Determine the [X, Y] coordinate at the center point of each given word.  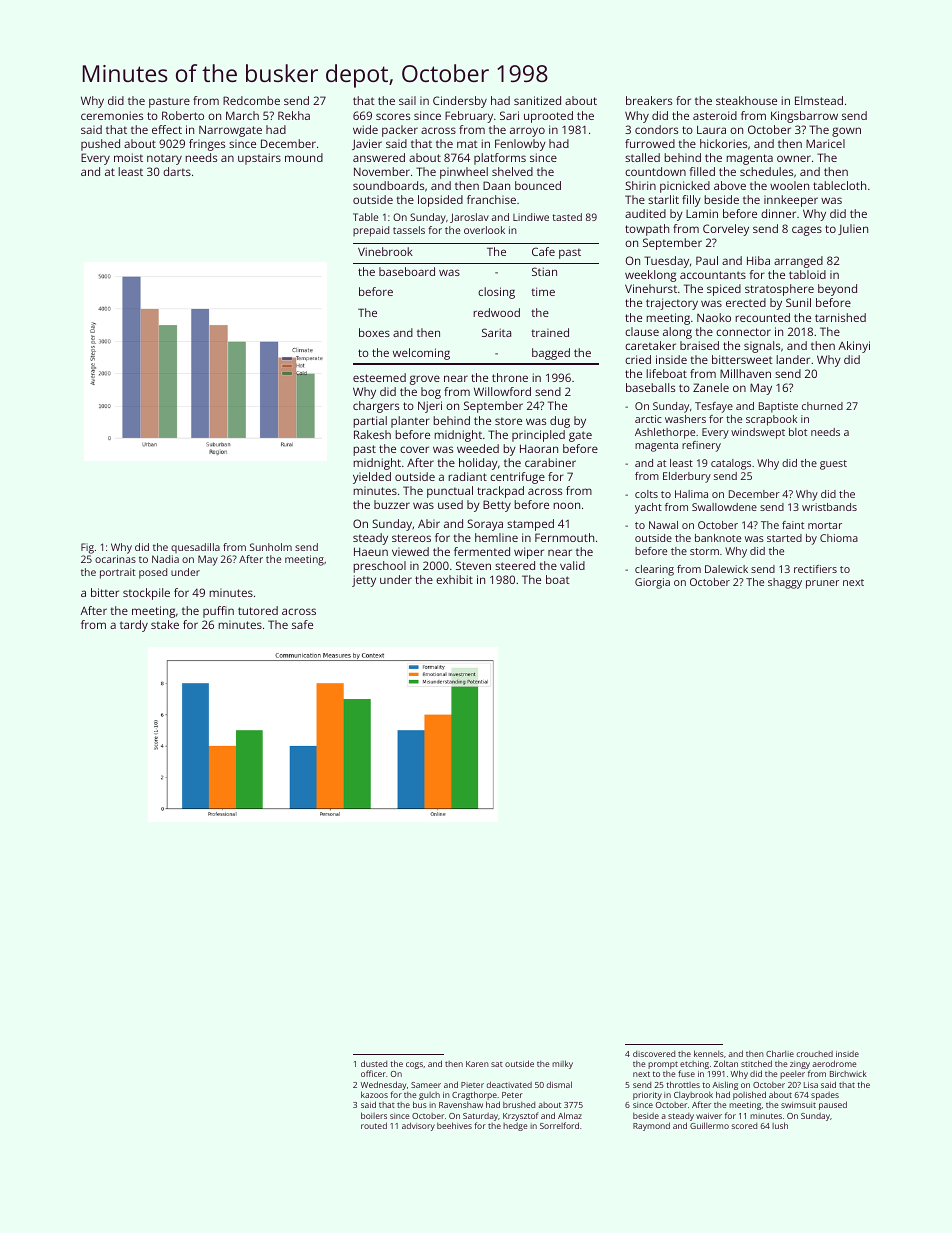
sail [407, 100]
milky [562, 1064]
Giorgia [652, 583]
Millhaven [745, 373]
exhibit [454, 579]
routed [374, 1125]
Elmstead [819, 100]
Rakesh [372, 434]
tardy [134, 626]
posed [153, 573]
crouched [814, 1054]
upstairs [259, 159]
